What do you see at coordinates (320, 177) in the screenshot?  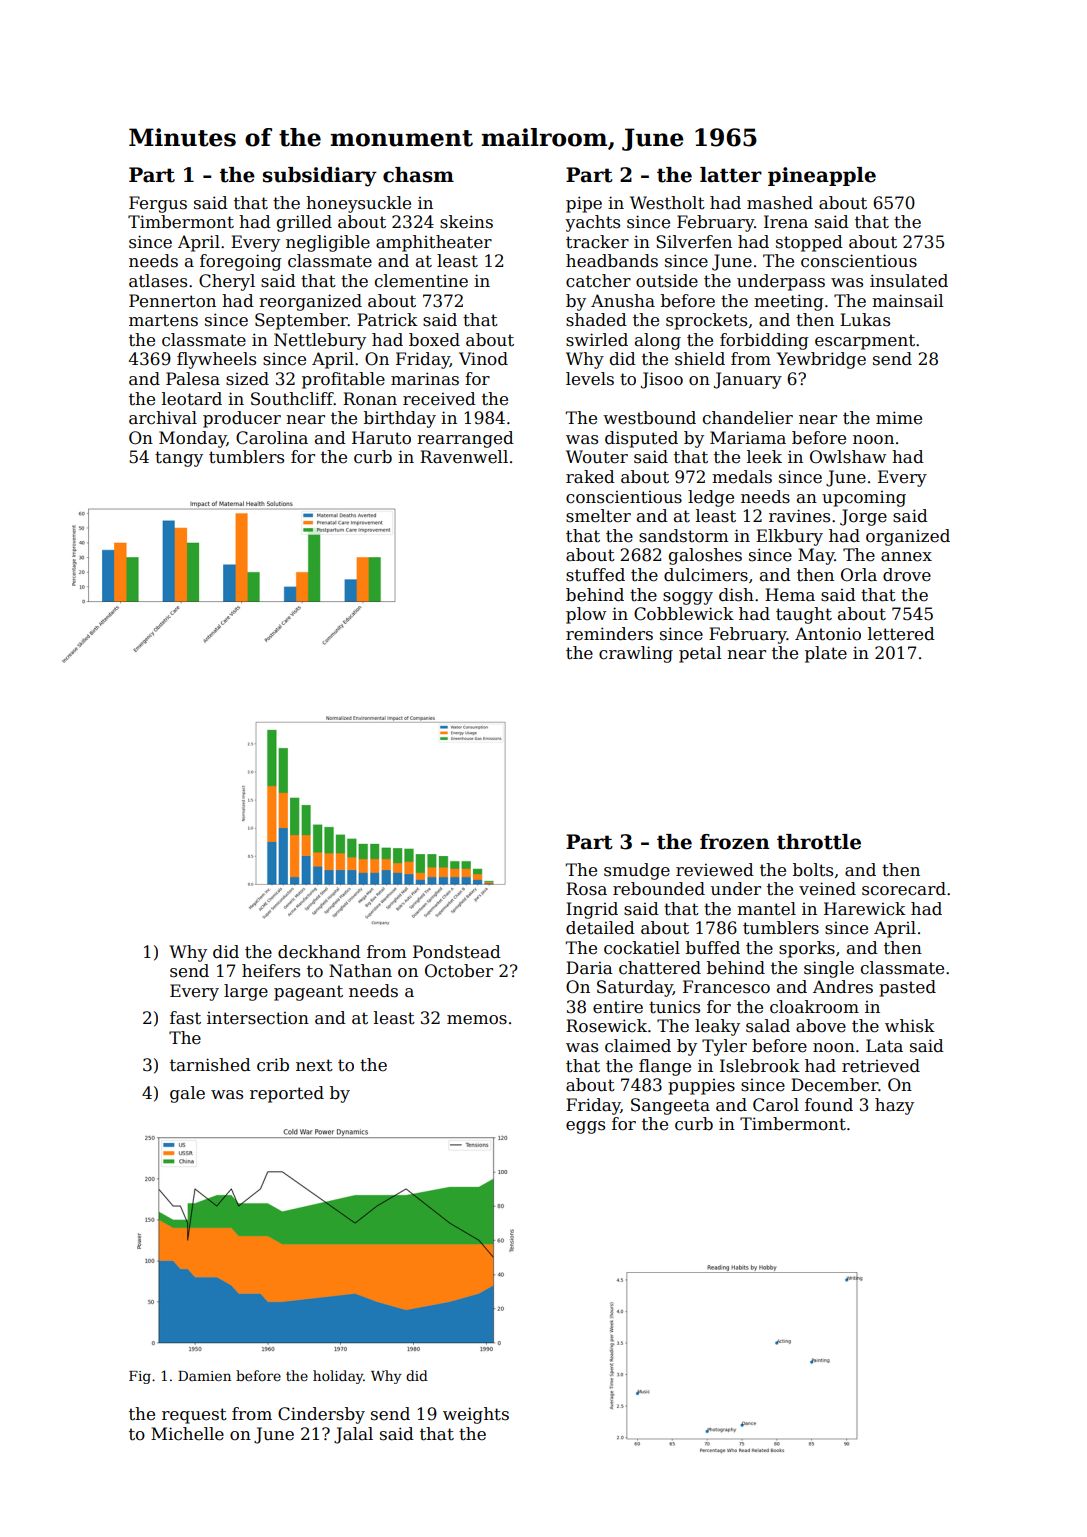 I see `subsidiary` at bounding box center [320, 177].
